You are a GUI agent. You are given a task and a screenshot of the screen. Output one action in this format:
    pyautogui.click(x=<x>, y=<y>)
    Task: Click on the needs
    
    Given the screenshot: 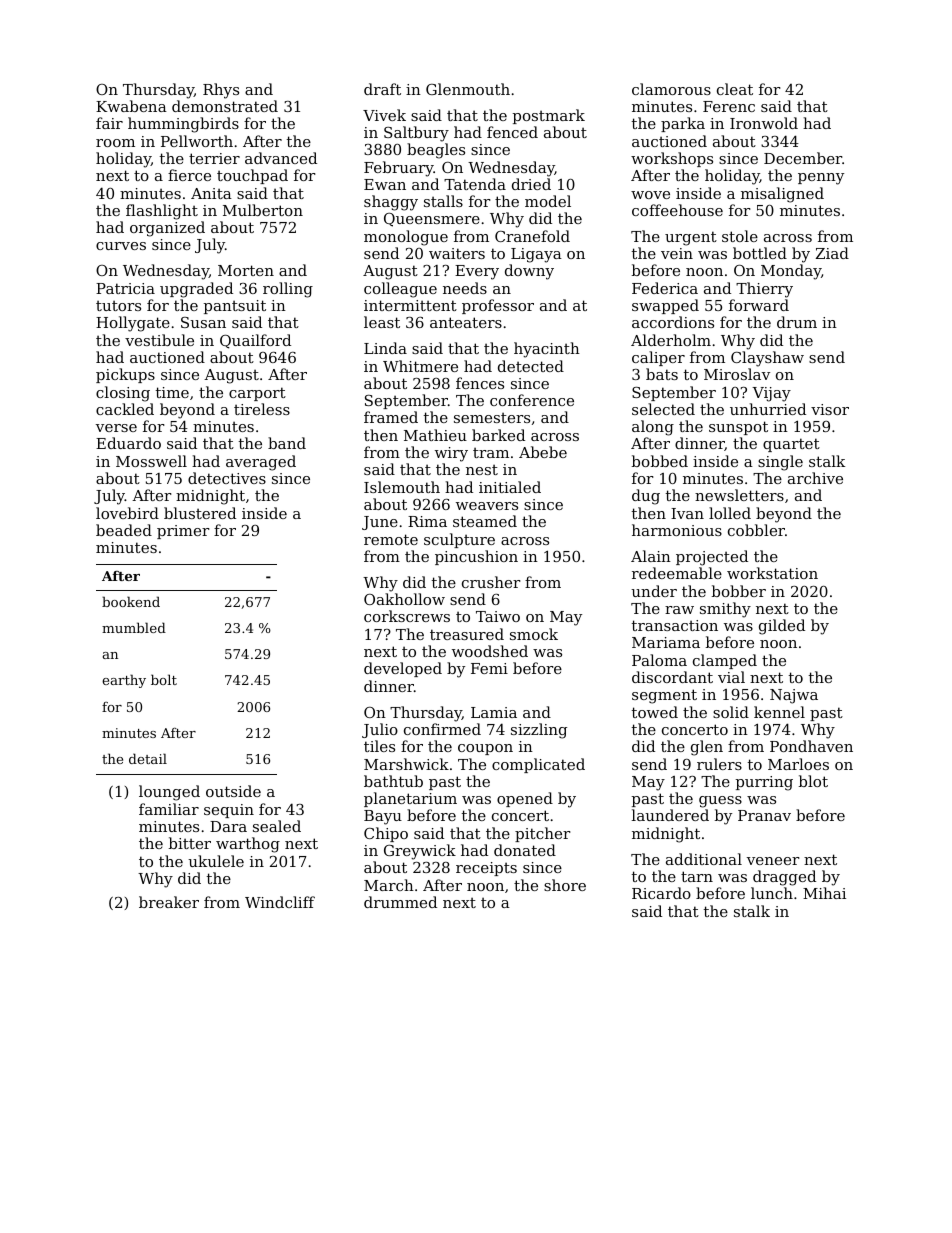 What is the action you would take?
    pyautogui.click(x=465, y=288)
